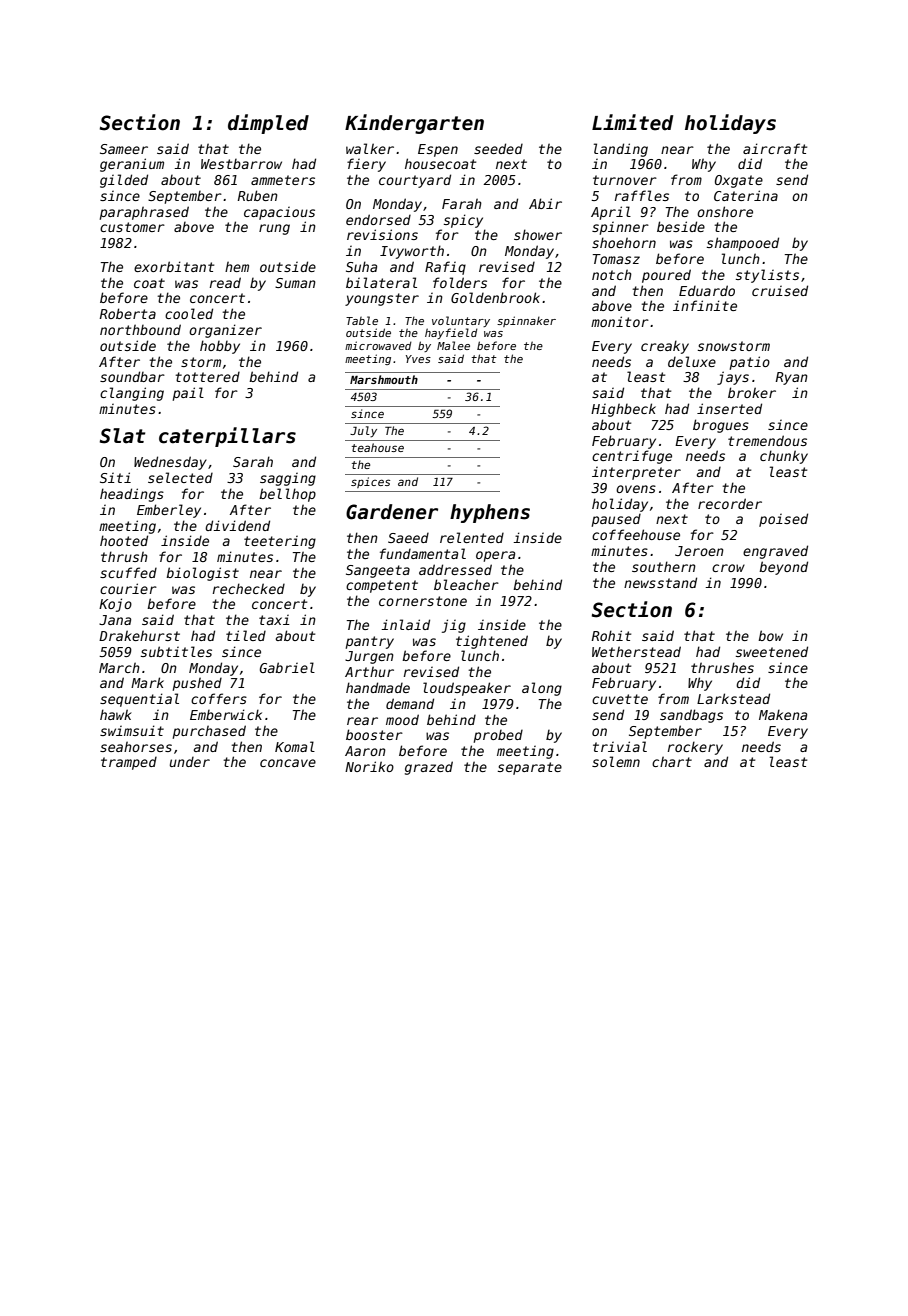 Image resolution: width=908 pixels, height=1316 pixels. What do you see at coordinates (382, 234) in the screenshot?
I see `revisions` at bounding box center [382, 234].
